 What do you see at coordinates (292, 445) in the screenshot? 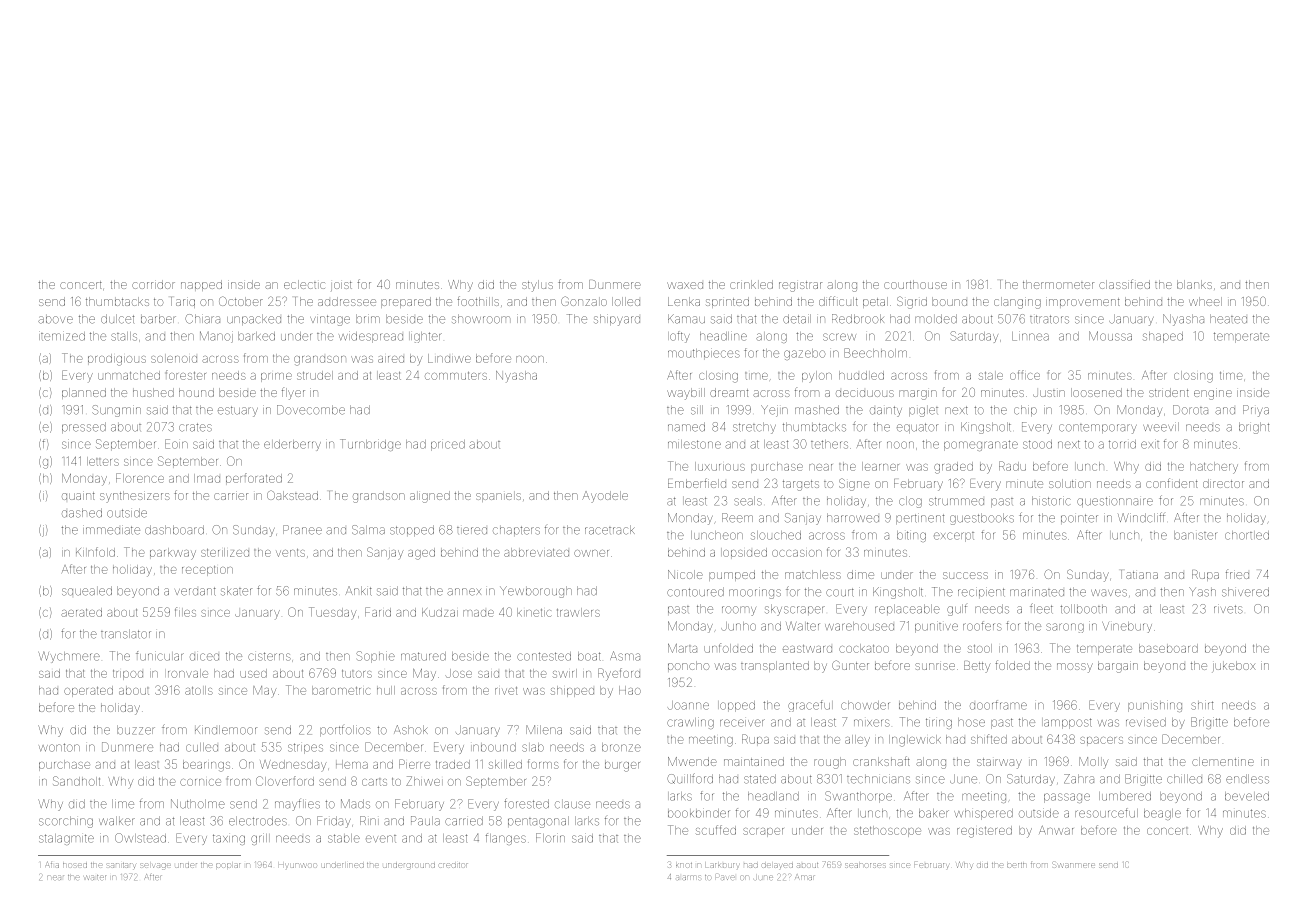
I see `elderberry` at bounding box center [292, 445].
